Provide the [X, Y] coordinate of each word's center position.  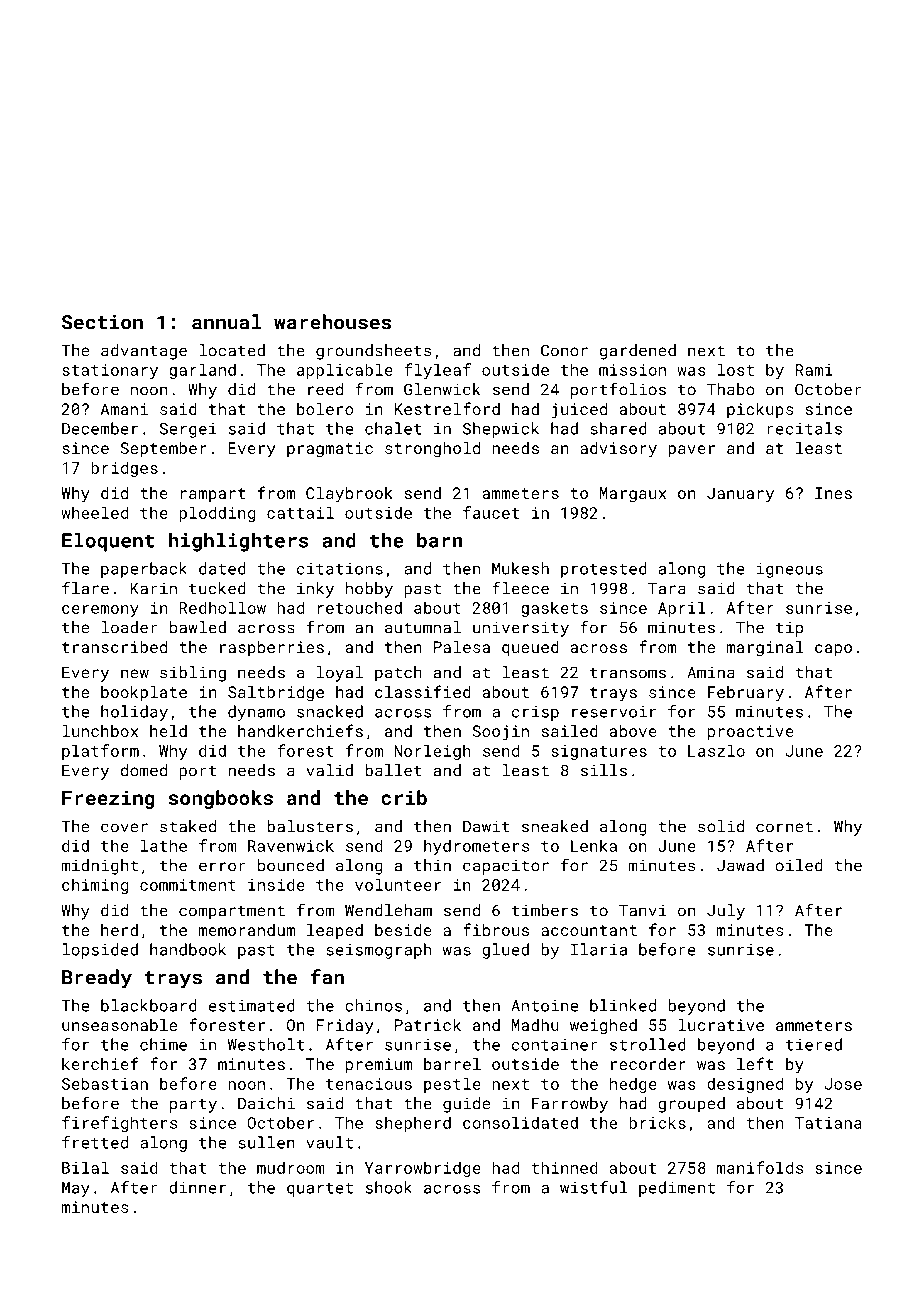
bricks [657, 1122]
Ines [833, 493]
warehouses [332, 322]
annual [226, 322]
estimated [252, 1005]
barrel [452, 1064]
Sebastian [105, 1083]
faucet [491, 512]
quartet [320, 1190]
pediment [677, 1189]
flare [85, 588]
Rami [814, 370]
